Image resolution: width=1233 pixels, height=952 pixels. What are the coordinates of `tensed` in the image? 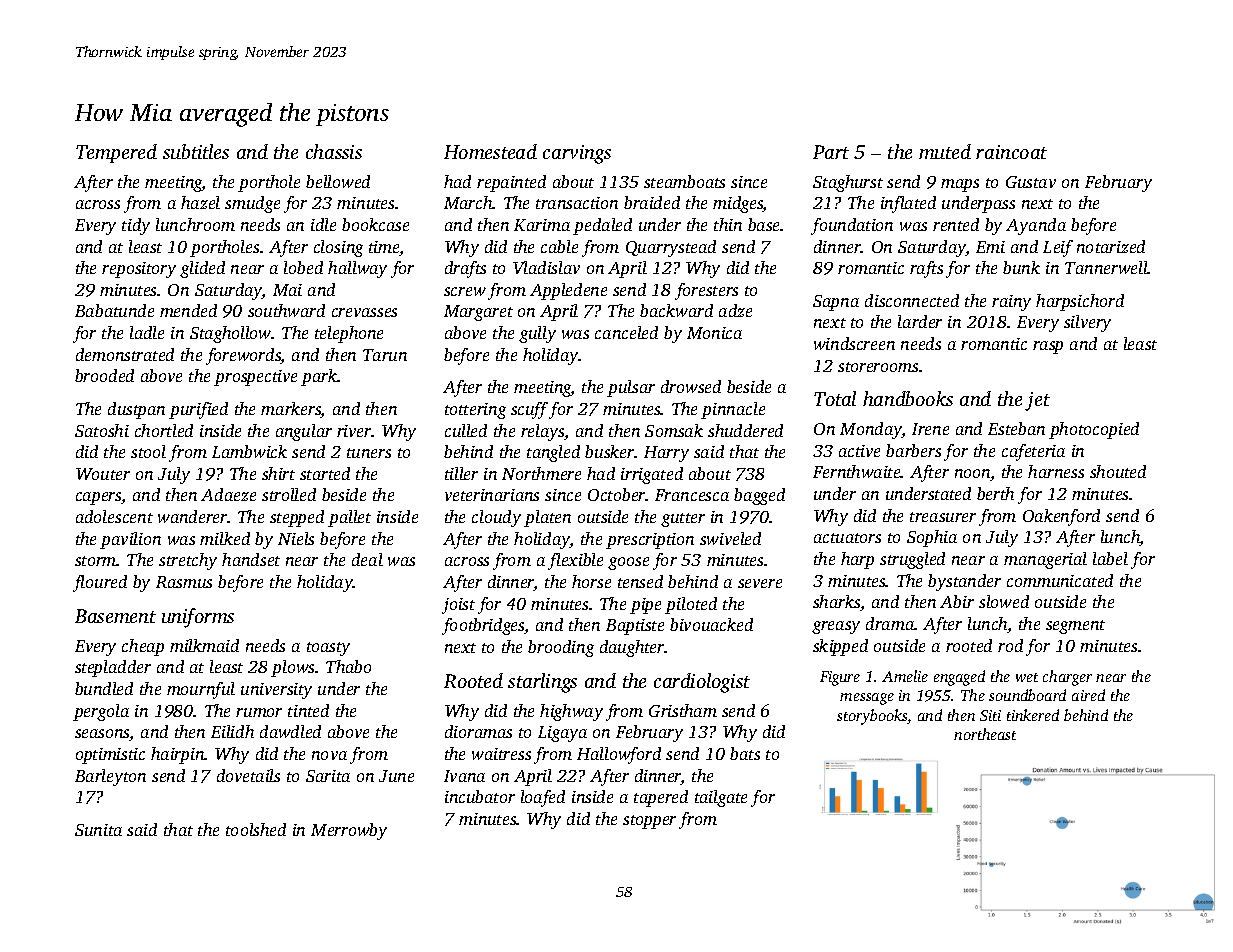 It's located at (640, 581).
